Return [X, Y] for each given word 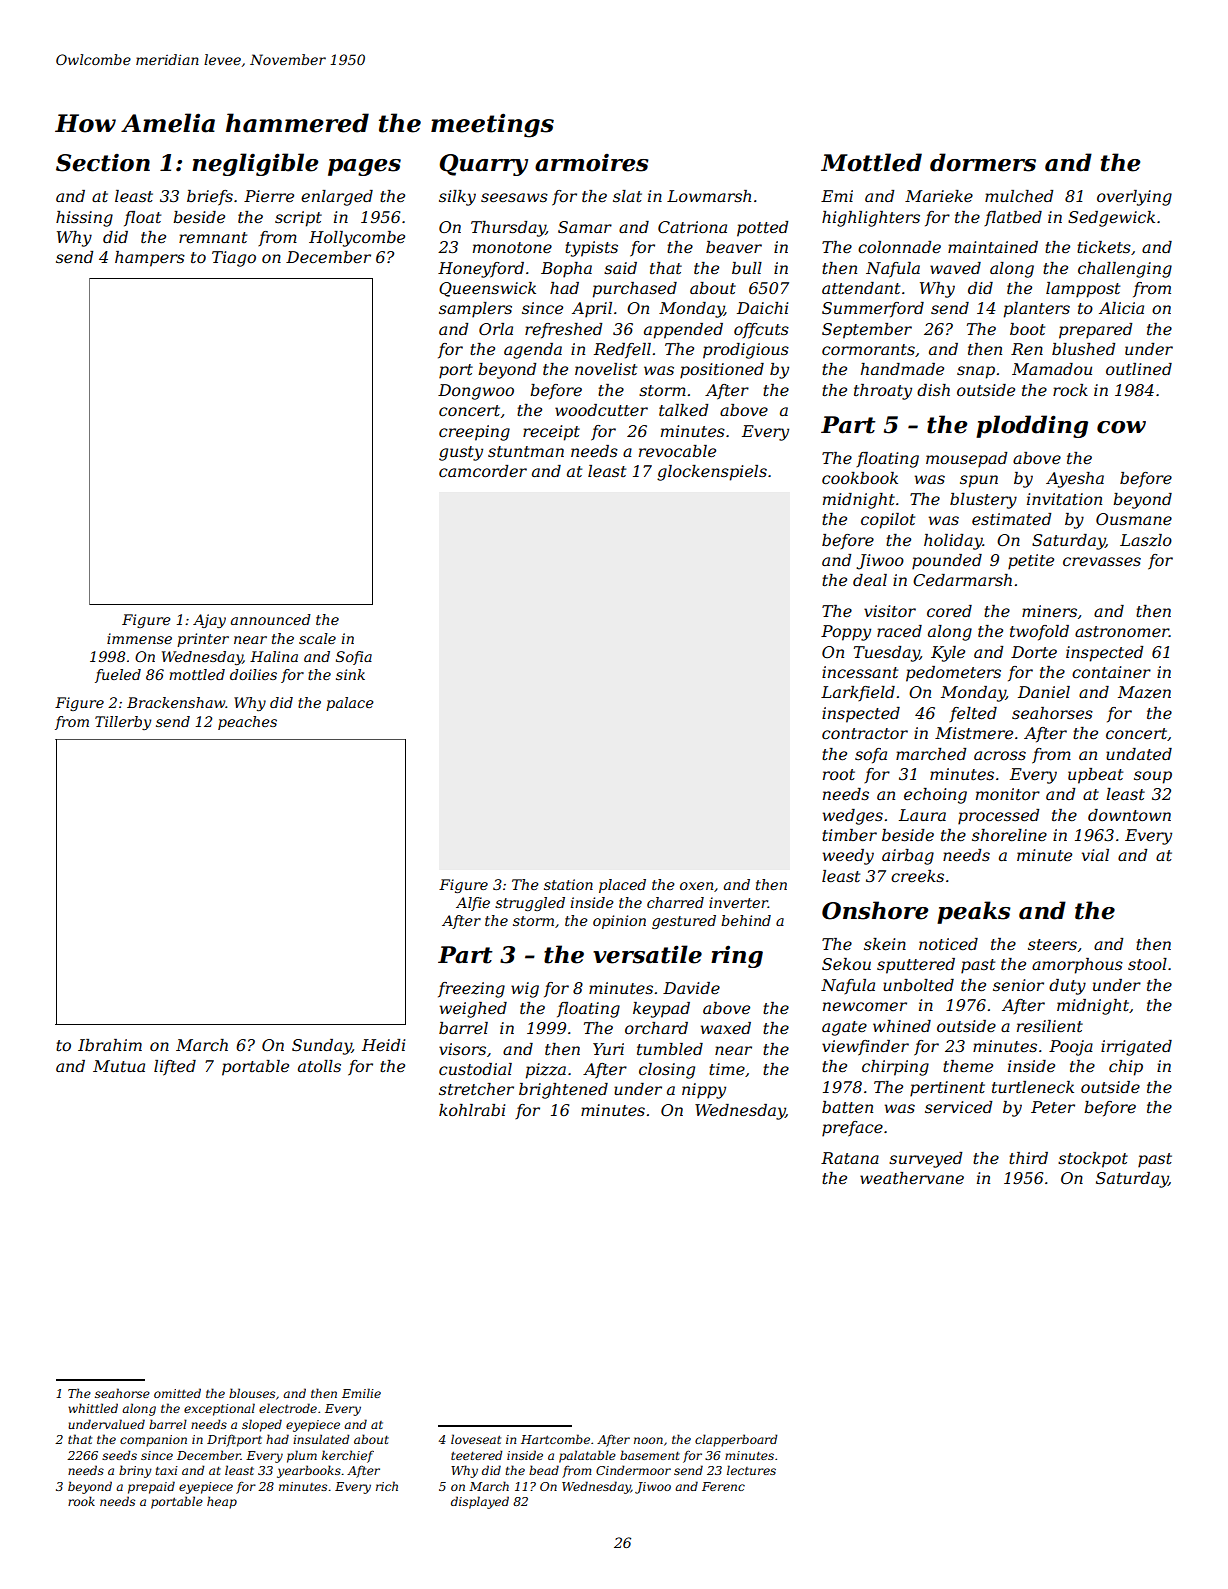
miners [1049, 611]
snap [976, 372]
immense [139, 638]
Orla [496, 329]
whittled [93, 1408]
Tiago [234, 259]
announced [271, 619]
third [1028, 1158]
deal [870, 580]
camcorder [483, 471]
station [568, 884]
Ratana [850, 1158]
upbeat [1095, 776]
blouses [252, 1393]
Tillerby [123, 723]
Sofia [354, 658]
